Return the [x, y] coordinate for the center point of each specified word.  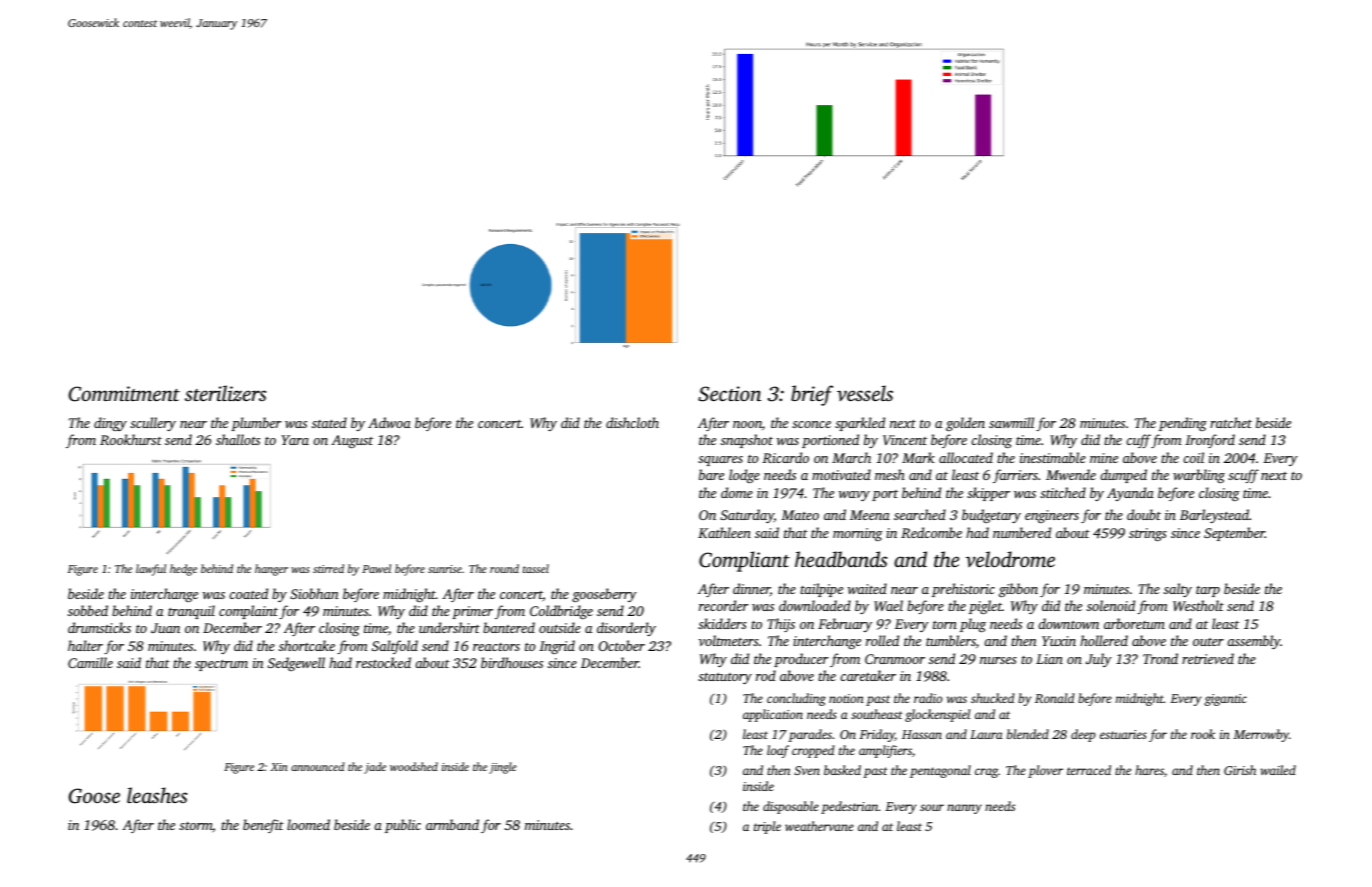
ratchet [1231, 422]
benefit [263, 826]
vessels [865, 393]
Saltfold [395, 647]
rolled [882, 640]
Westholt [1198, 605]
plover [1045, 771]
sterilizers [225, 393]
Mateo [800, 515]
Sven [807, 770]
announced [318, 766]
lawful [151, 570]
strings [1148, 534]
